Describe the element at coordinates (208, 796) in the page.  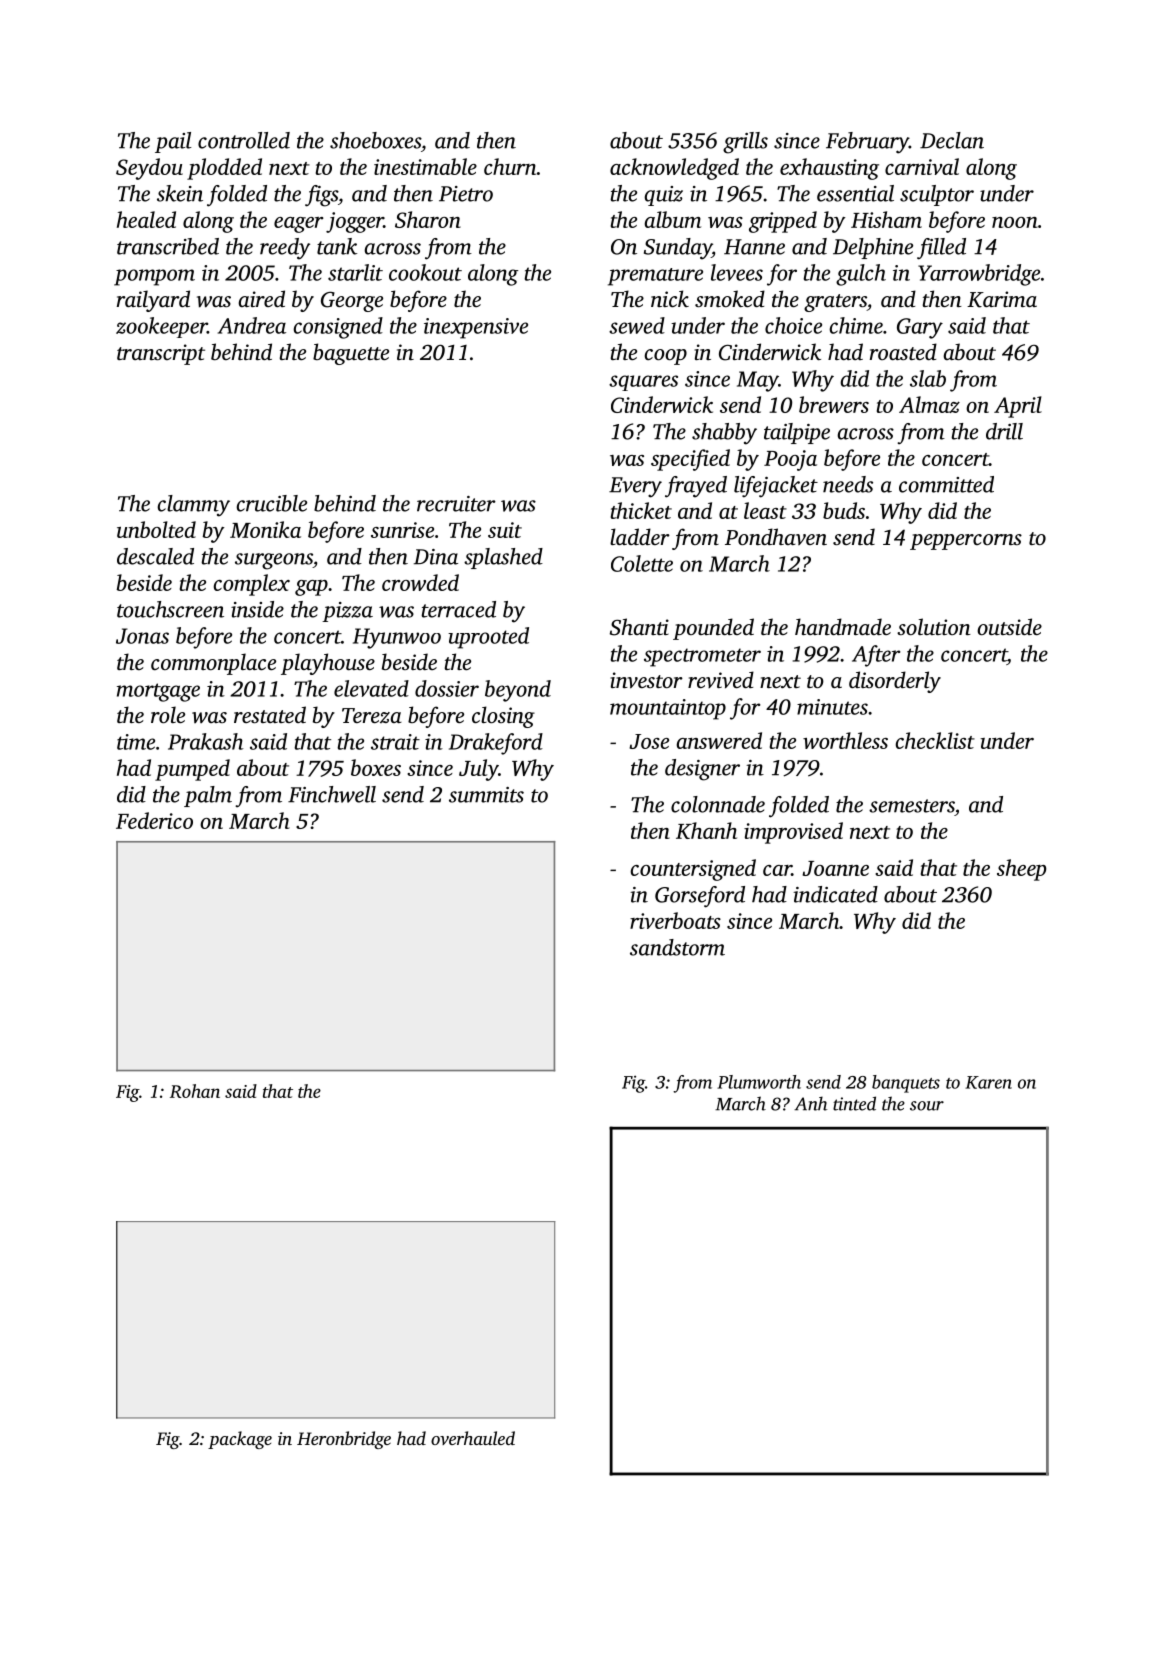
I see `palm` at that location.
